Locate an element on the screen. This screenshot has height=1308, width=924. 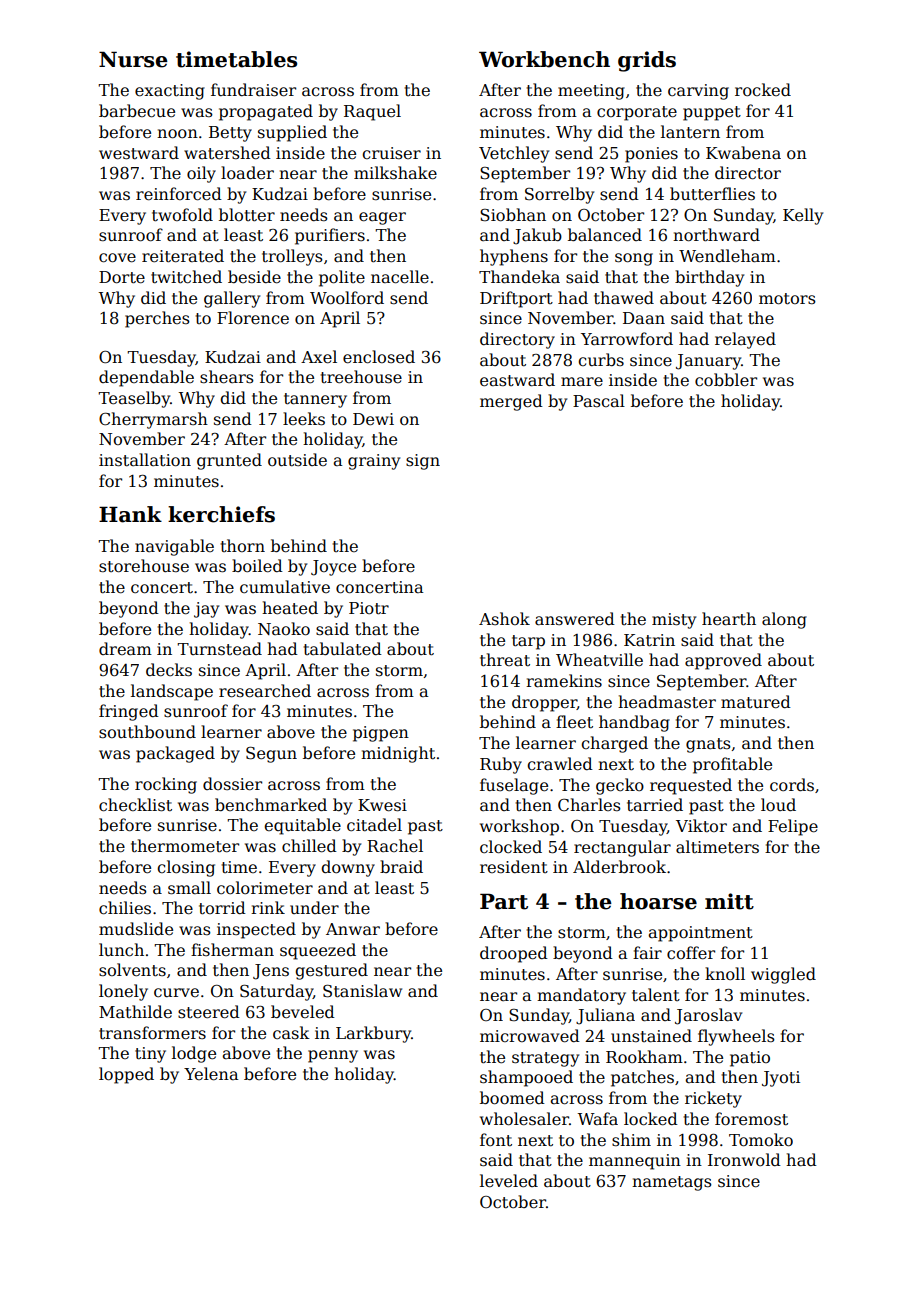
Ironwold is located at coordinates (744, 1159).
